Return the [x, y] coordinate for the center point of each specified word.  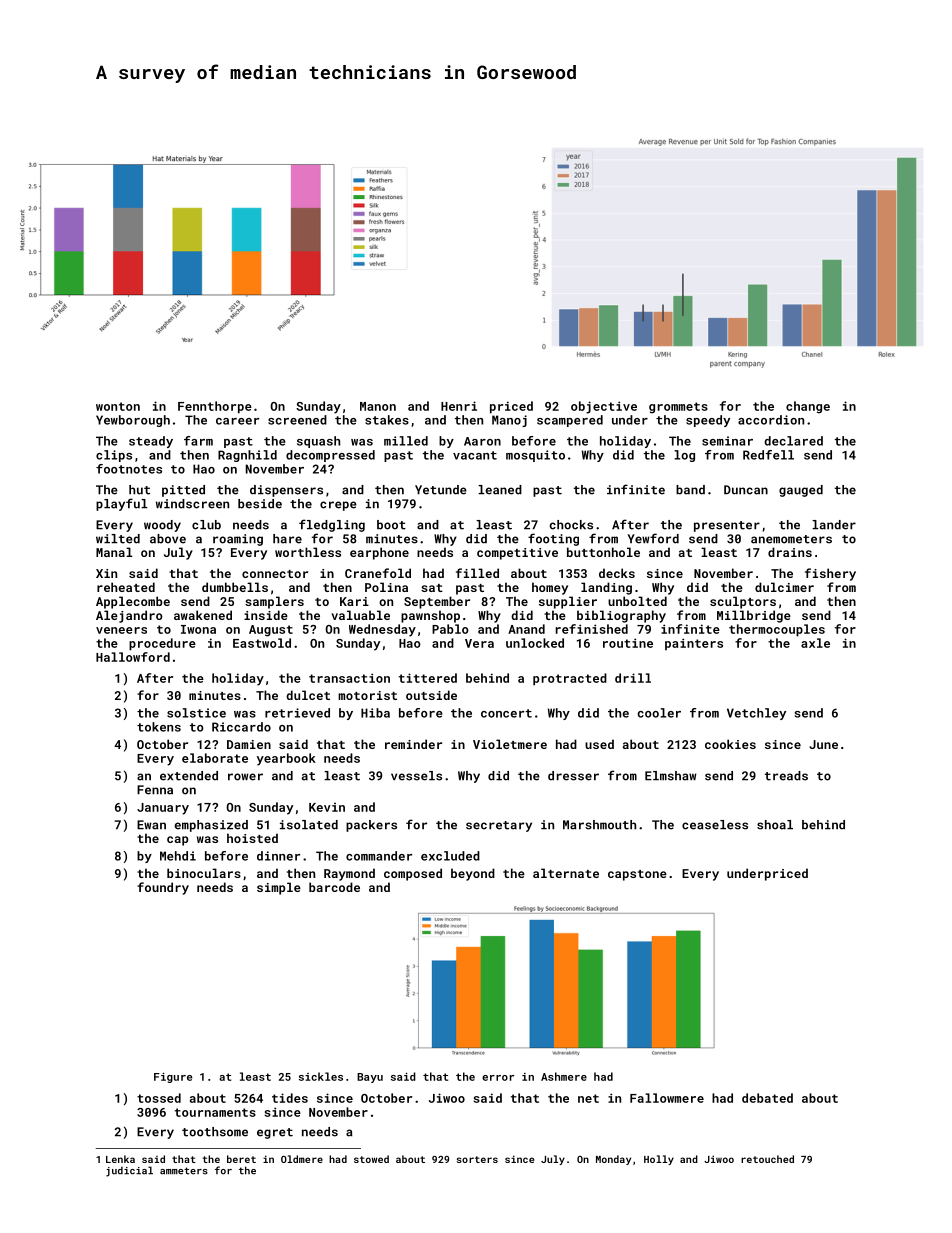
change [808, 407]
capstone [637, 875]
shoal [775, 825]
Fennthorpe [215, 407]
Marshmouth [599, 825]
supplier [568, 602]
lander [834, 525]
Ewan [151, 825]
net [588, 1098]
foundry [163, 888]
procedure [162, 644]
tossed [159, 1098]
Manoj [509, 421]
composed [413, 874]
